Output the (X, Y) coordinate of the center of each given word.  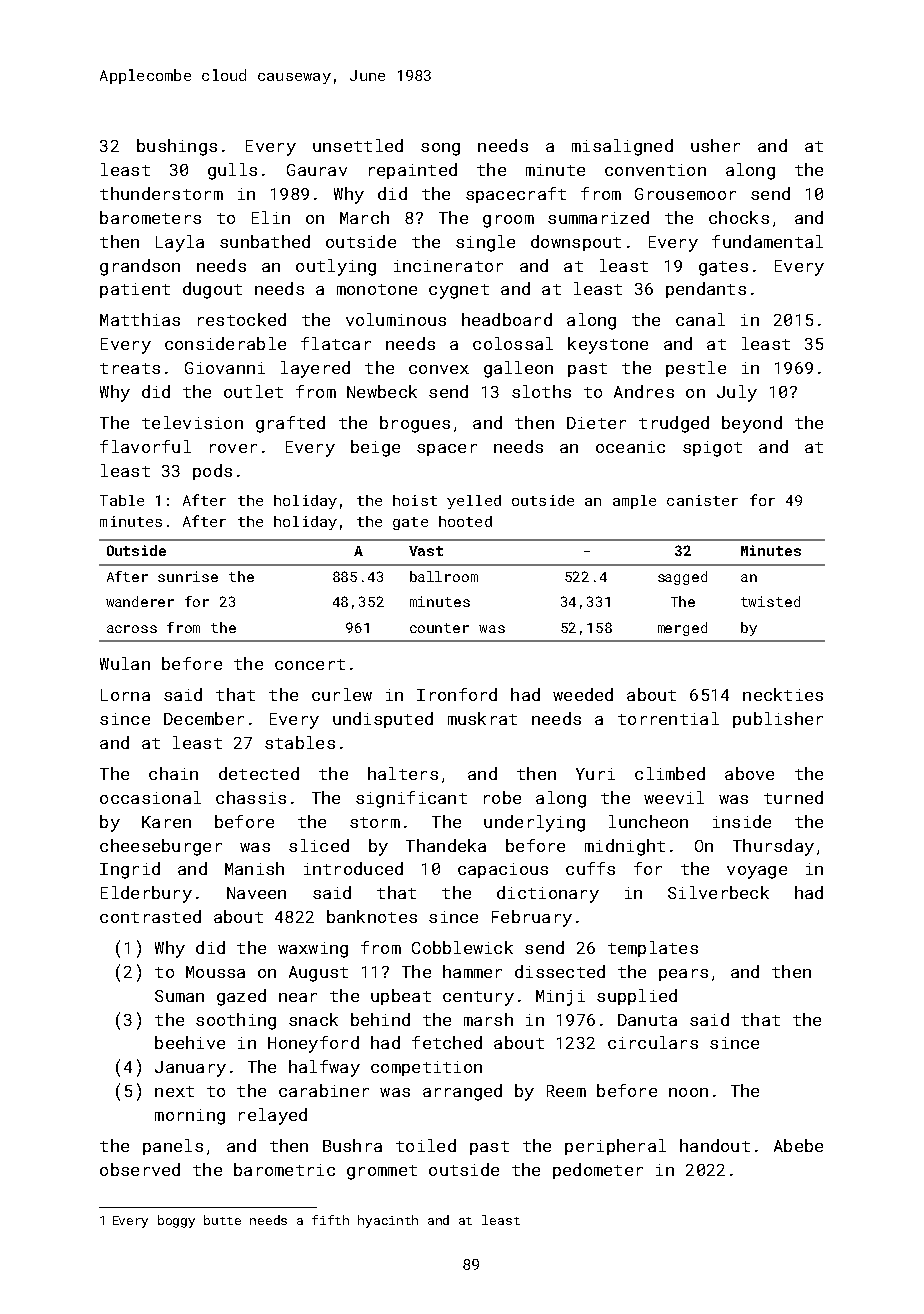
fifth (330, 1220)
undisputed (383, 720)
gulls (232, 171)
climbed (670, 773)
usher (715, 145)
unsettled (358, 145)
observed (140, 1169)
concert (310, 664)
